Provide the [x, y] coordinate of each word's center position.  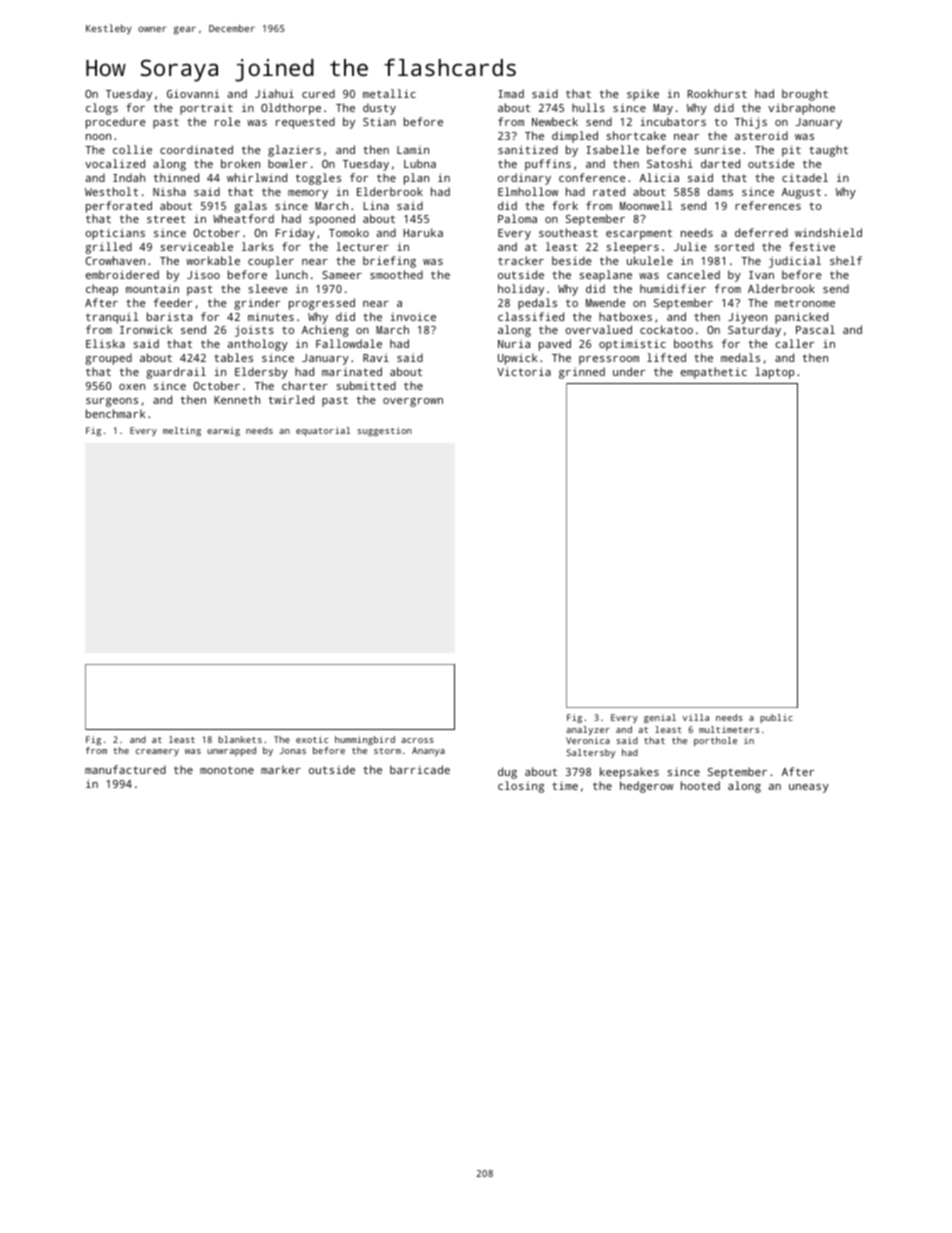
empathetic [714, 373]
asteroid [761, 135]
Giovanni [193, 93]
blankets [240, 739]
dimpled [575, 137]
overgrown [413, 402]
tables [233, 357]
